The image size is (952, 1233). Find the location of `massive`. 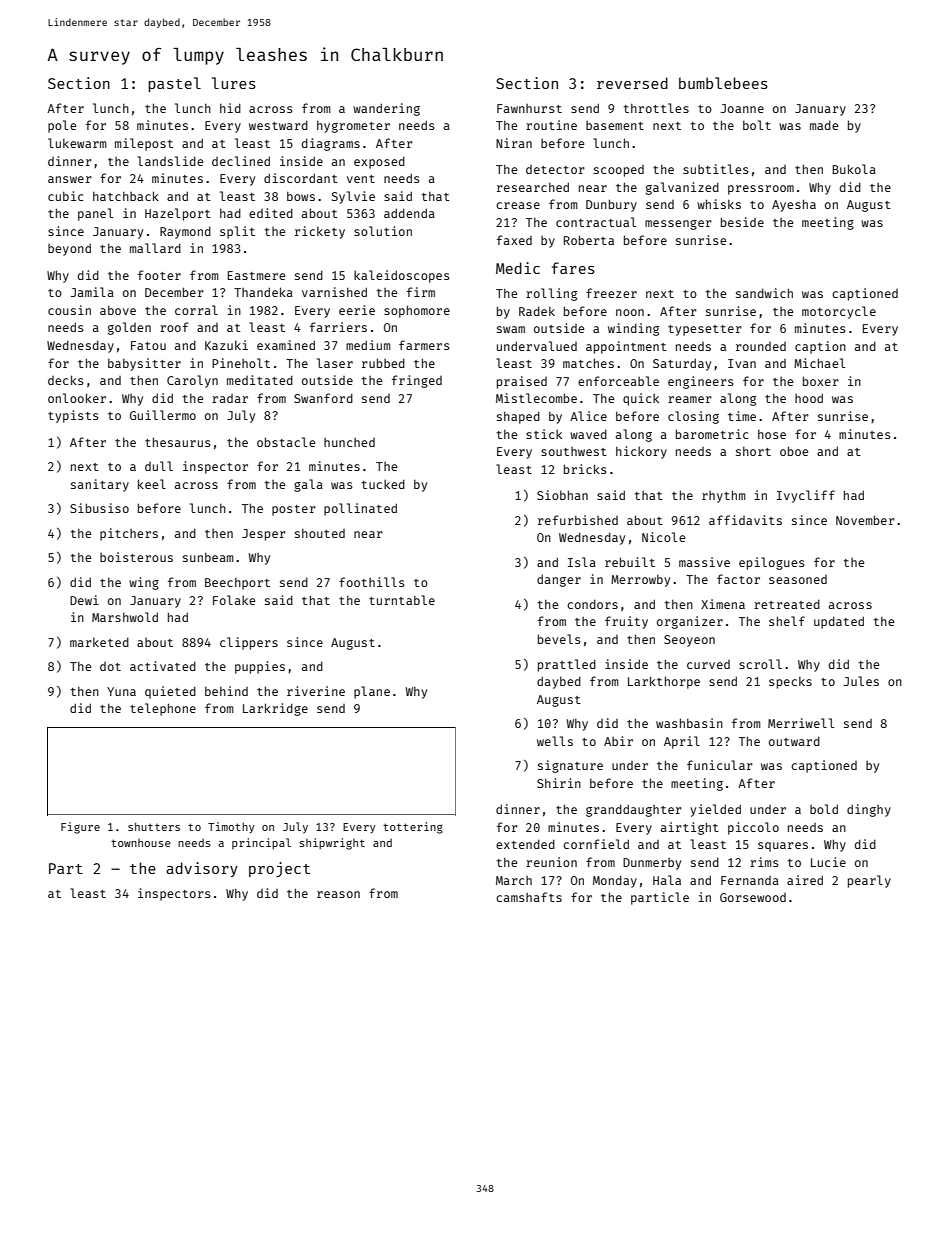

massive is located at coordinates (704, 562).
